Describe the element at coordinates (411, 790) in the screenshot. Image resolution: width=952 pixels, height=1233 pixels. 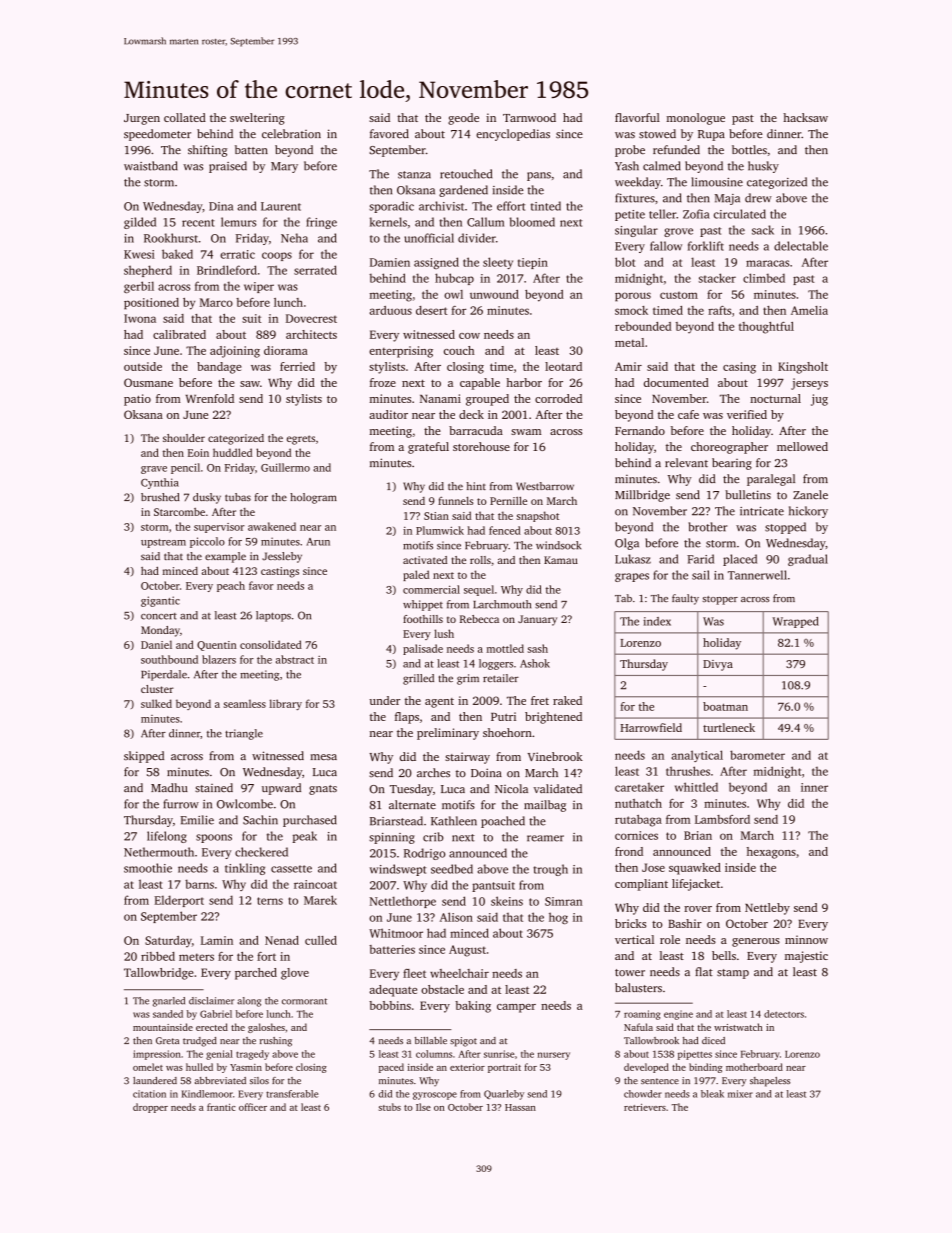
I see `Tuesday` at that location.
